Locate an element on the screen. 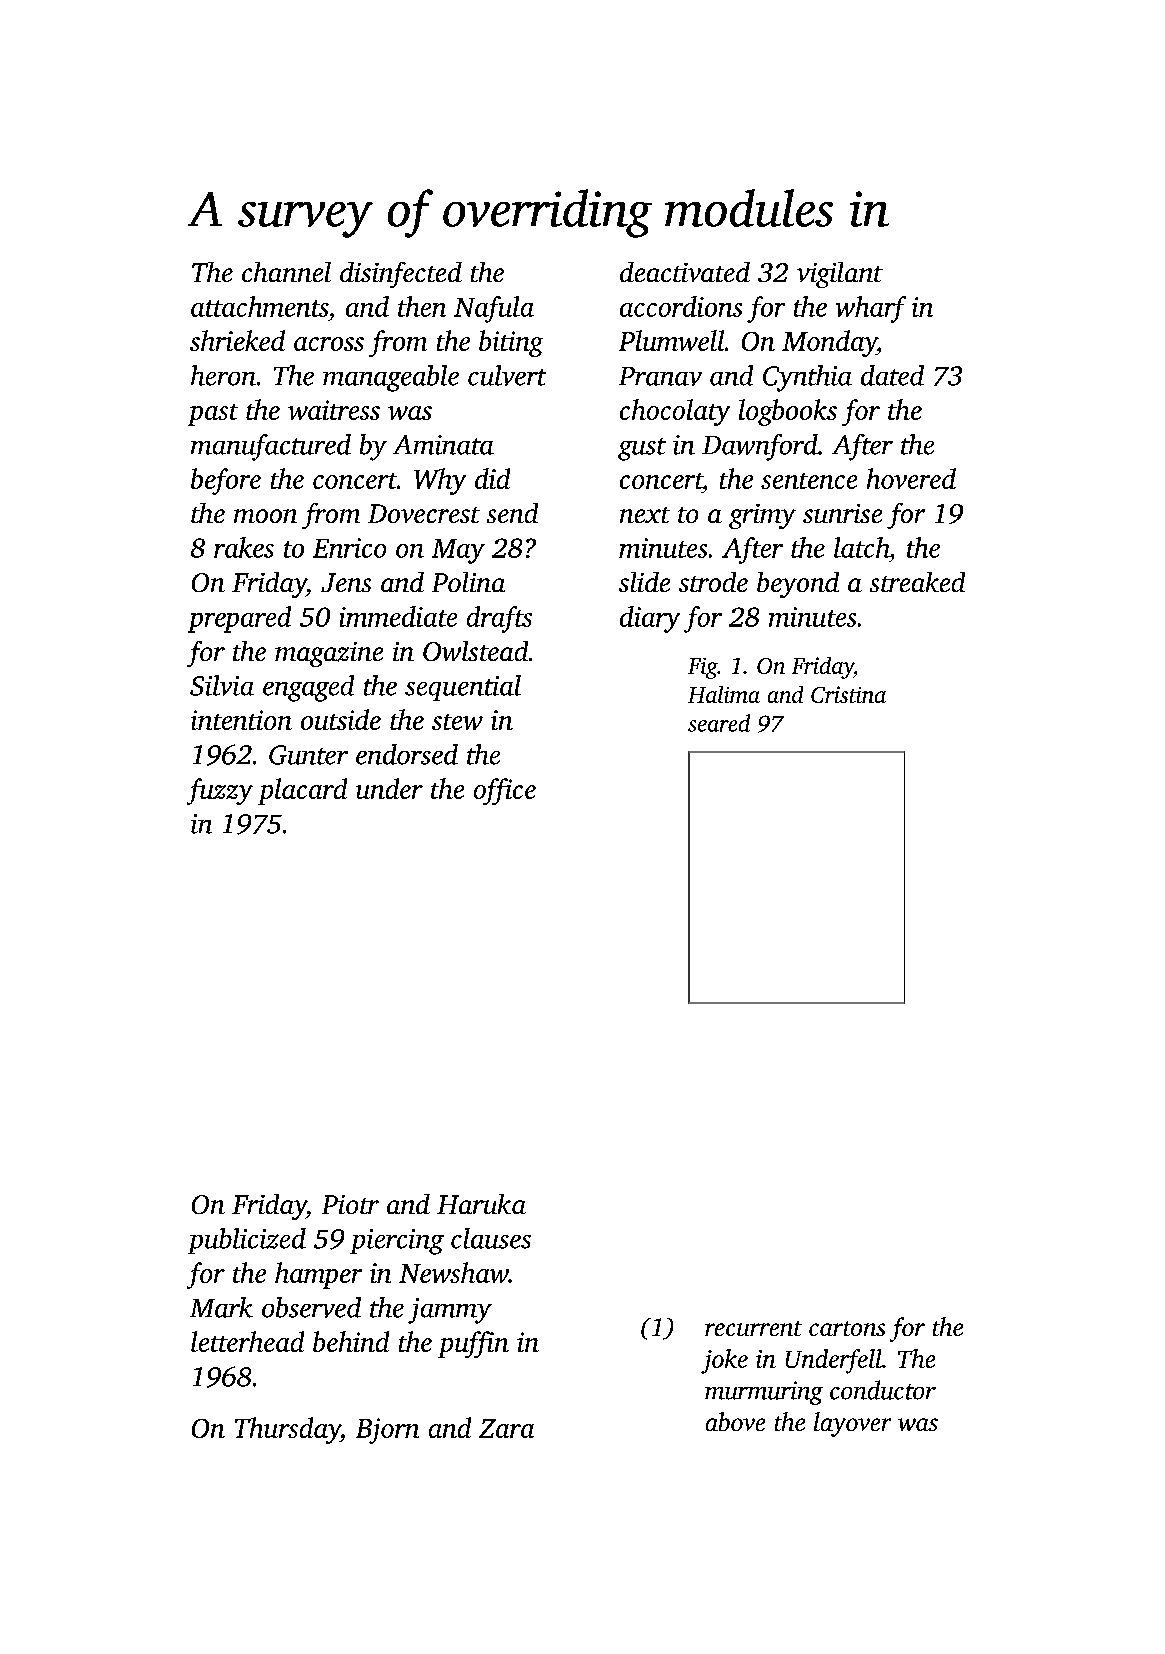 The height and width of the screenshot is (1654, 1165). Cristina is located at coordinates (848, 694).
